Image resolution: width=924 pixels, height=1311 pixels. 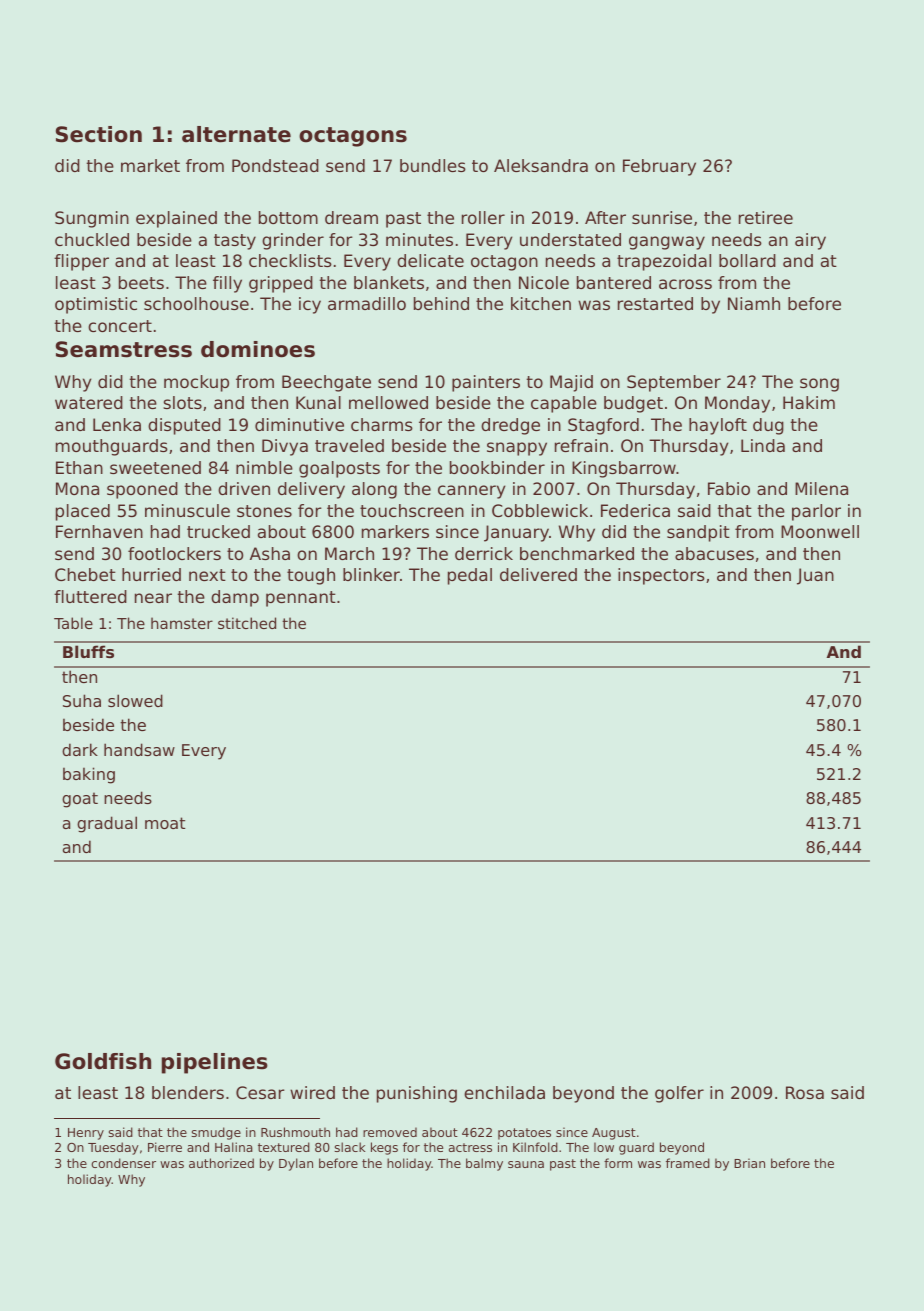 I want to click on goalposts, so click(x=339, y=469).
